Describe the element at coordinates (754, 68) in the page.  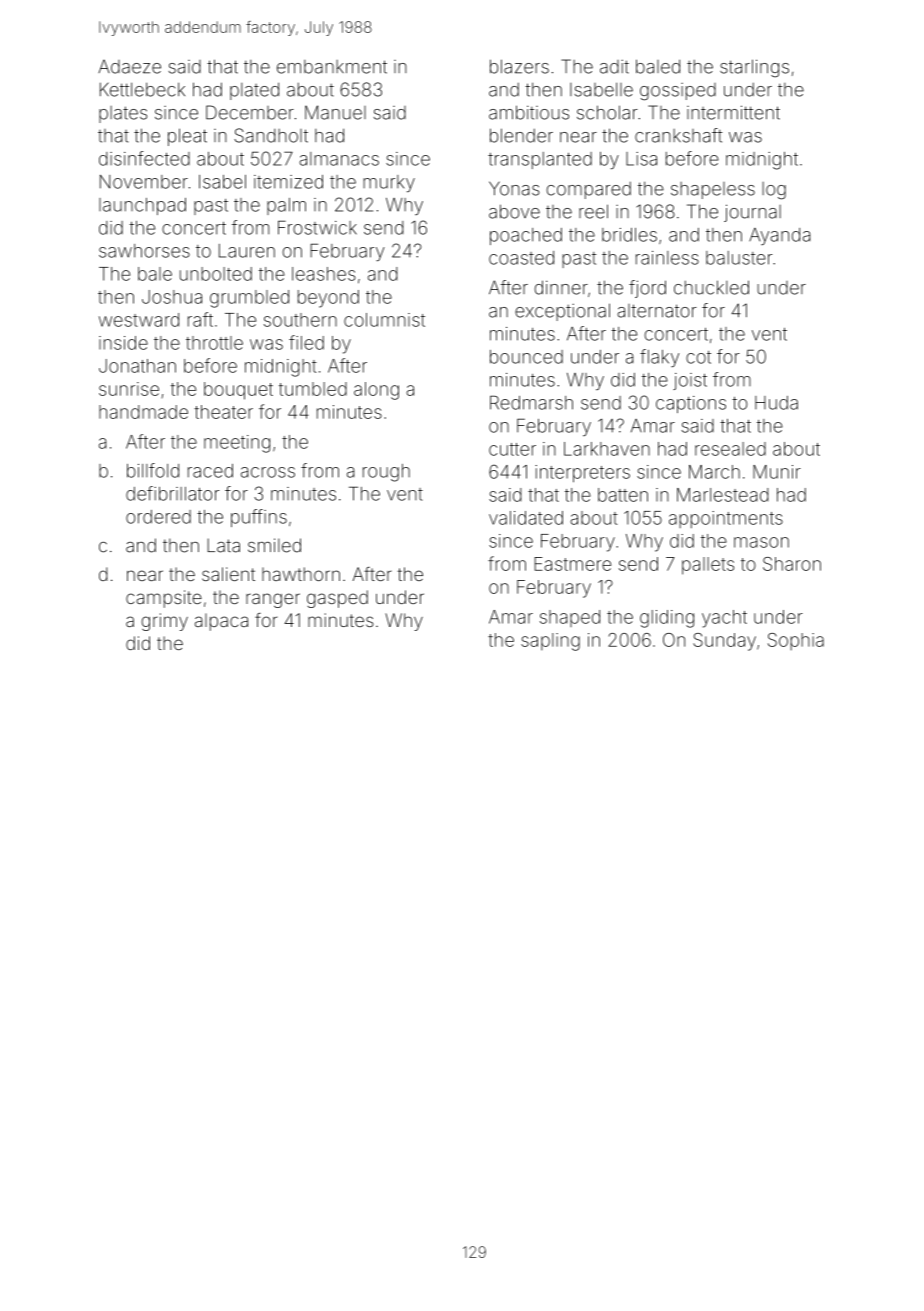
I see `starlings` at that location.
